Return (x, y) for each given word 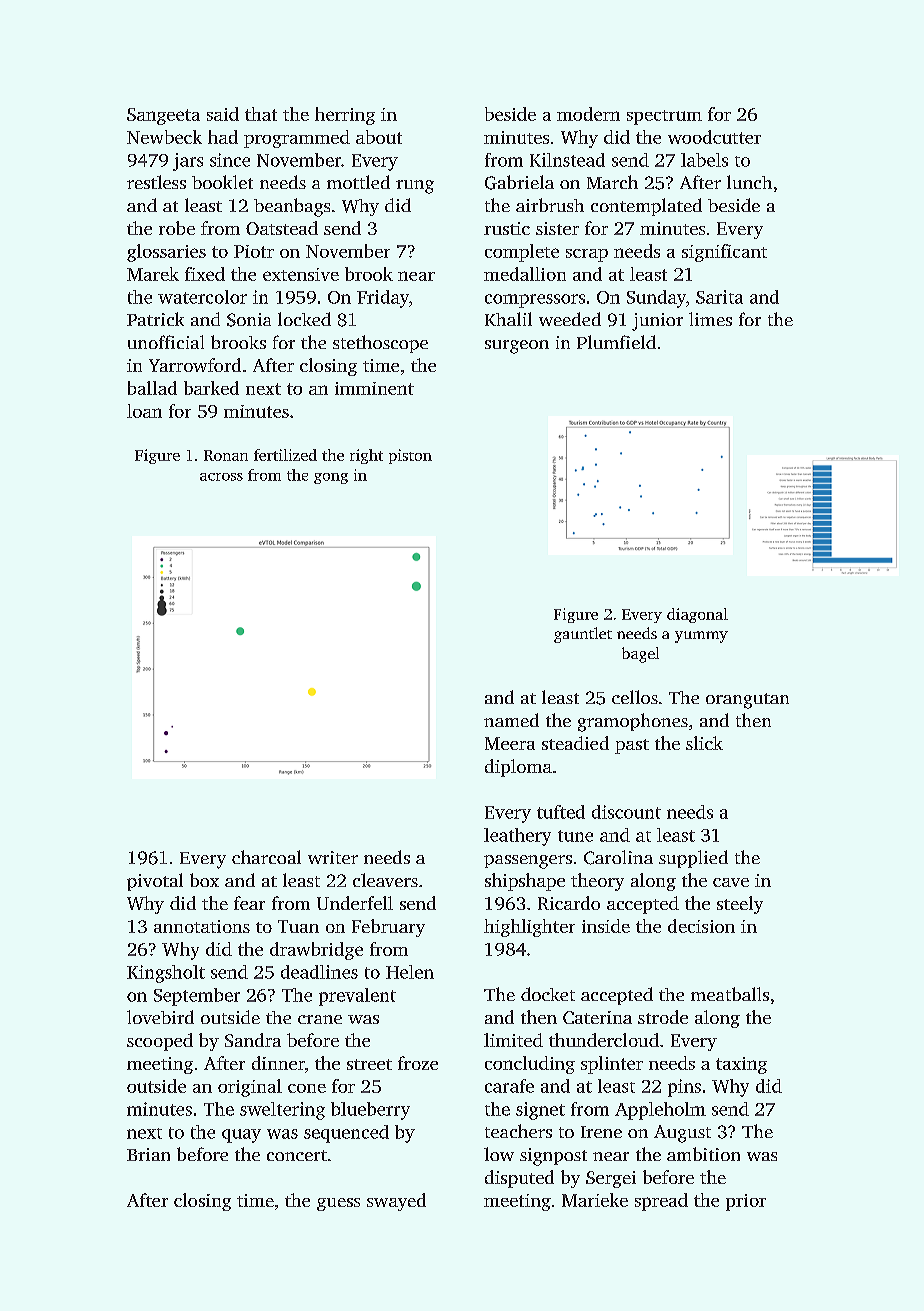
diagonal (697, 615)
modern (588, 114)
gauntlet (583, 635)
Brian (148, 1154)
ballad (152, 388)
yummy (701, 637)
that (261, 114)
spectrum (664, 117)
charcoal (266, 857)
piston (410, 456)
